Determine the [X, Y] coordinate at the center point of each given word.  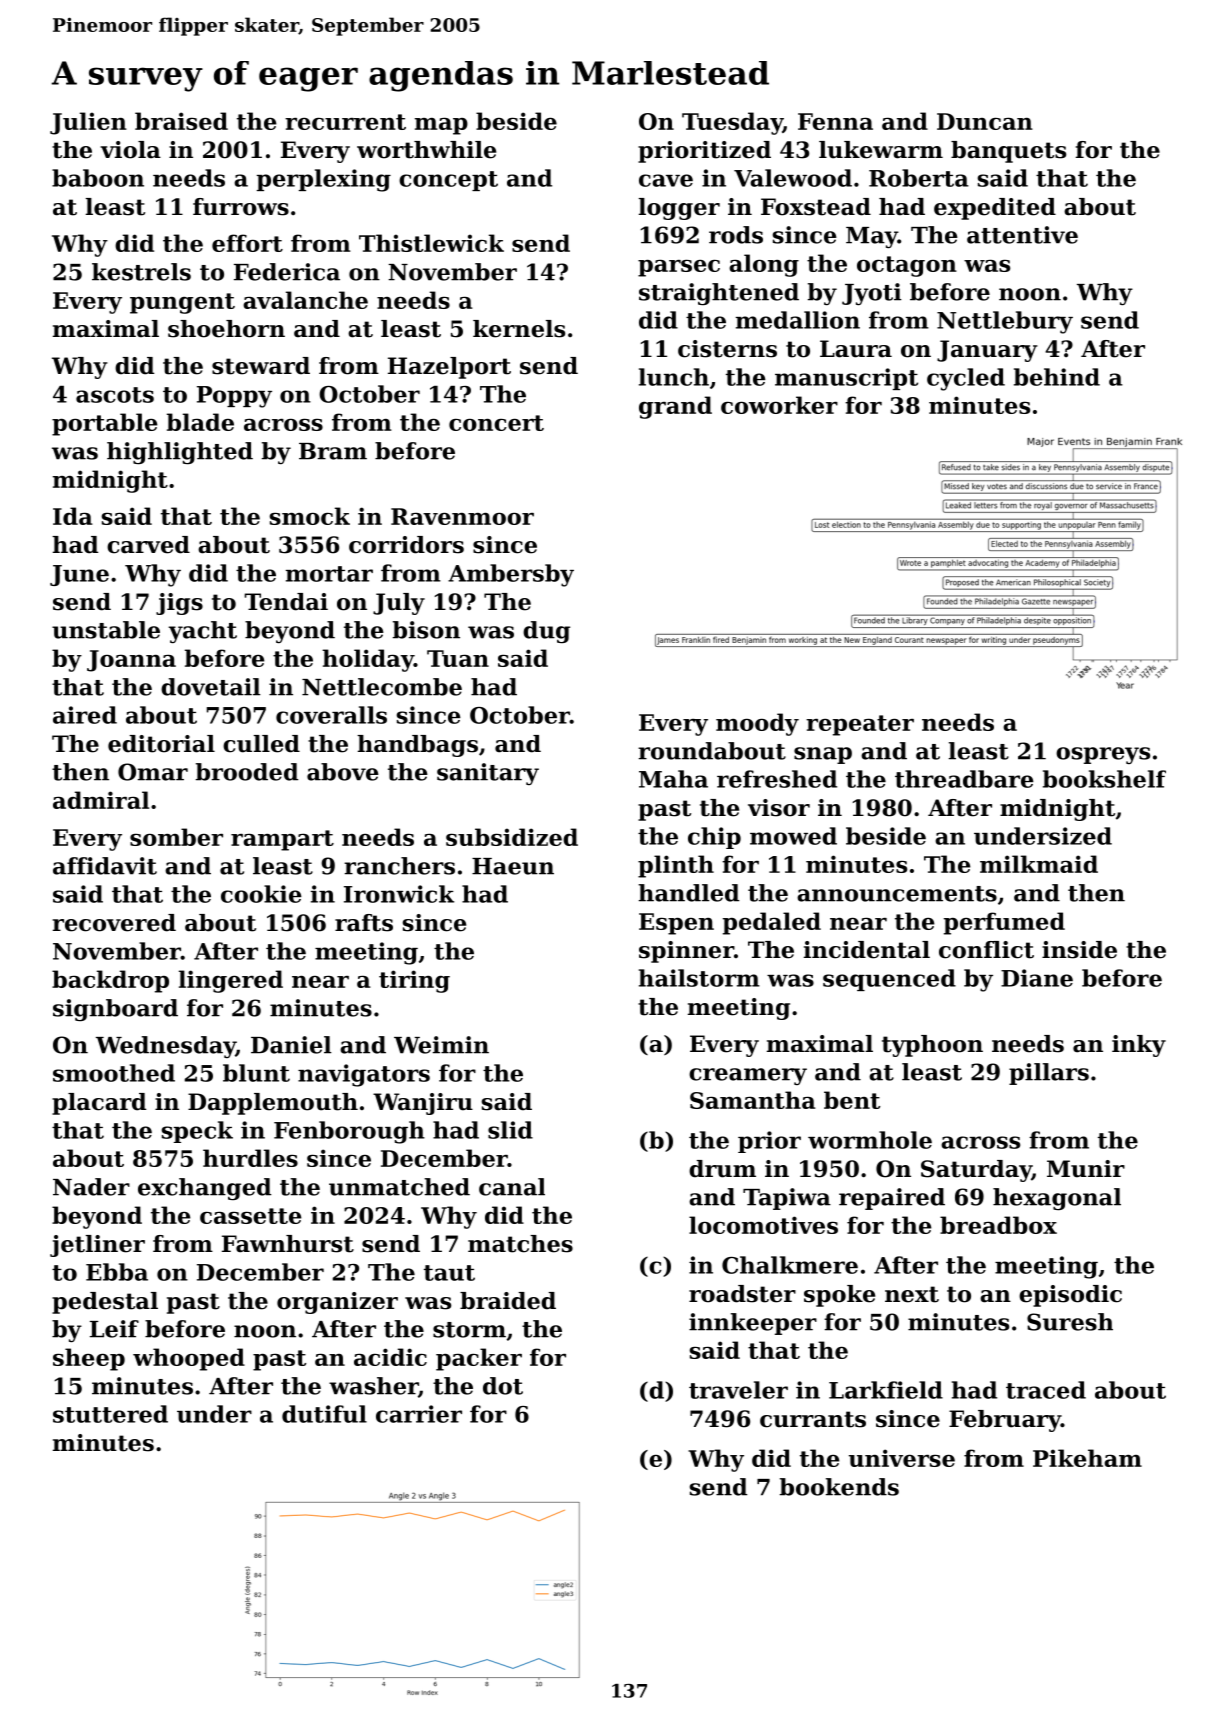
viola [130, 150]
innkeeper [753, 1324]
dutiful [324, 1414]
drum [722, 1169]
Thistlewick [431, 243]
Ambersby [511, 575]
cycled [966, 379]
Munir [1086, 1169]
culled [261, 744]
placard [99, 1104]
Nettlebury [1005, 322]
